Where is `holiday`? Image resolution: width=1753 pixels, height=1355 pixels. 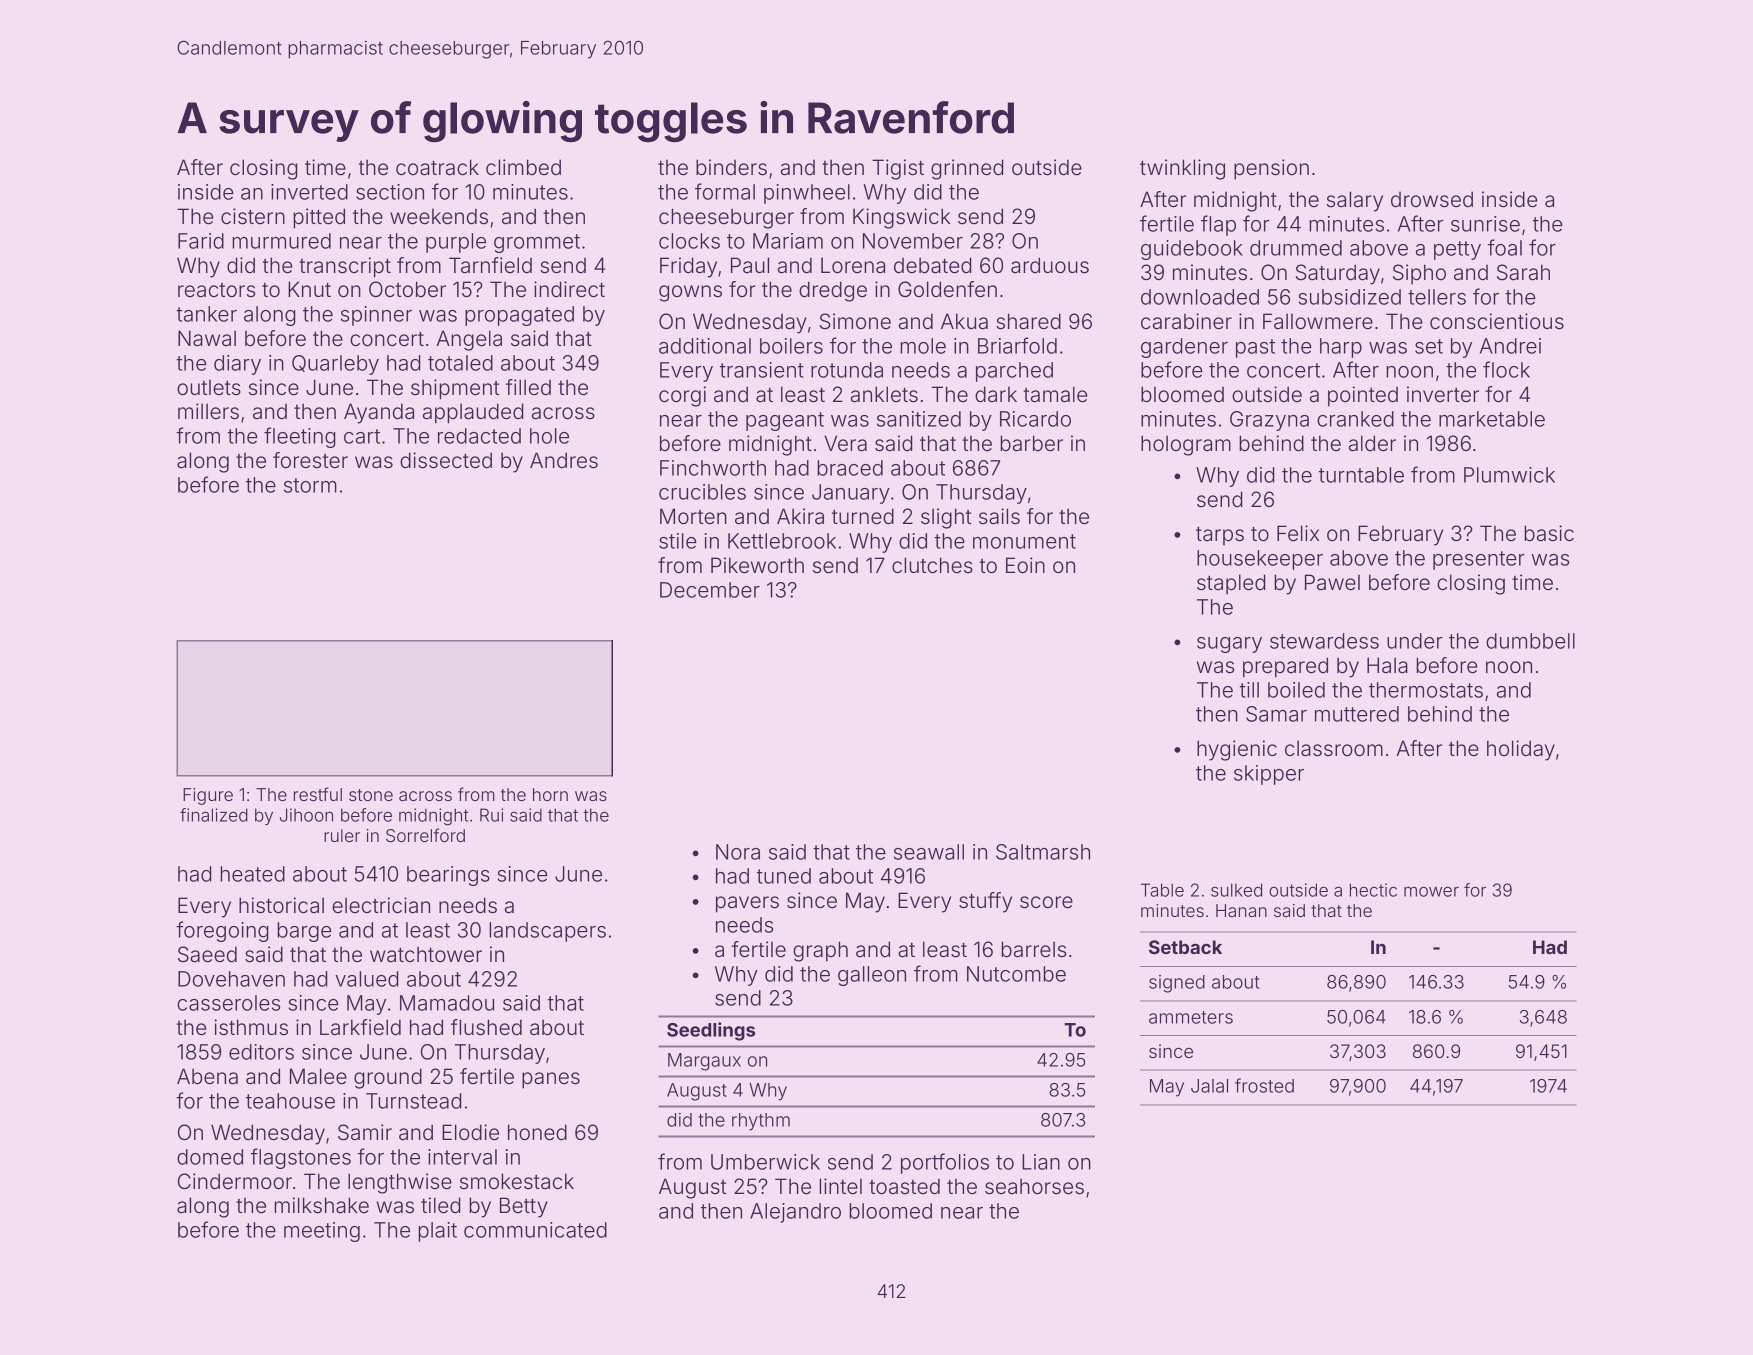
holiday is located at coordinates (1521, 750).
